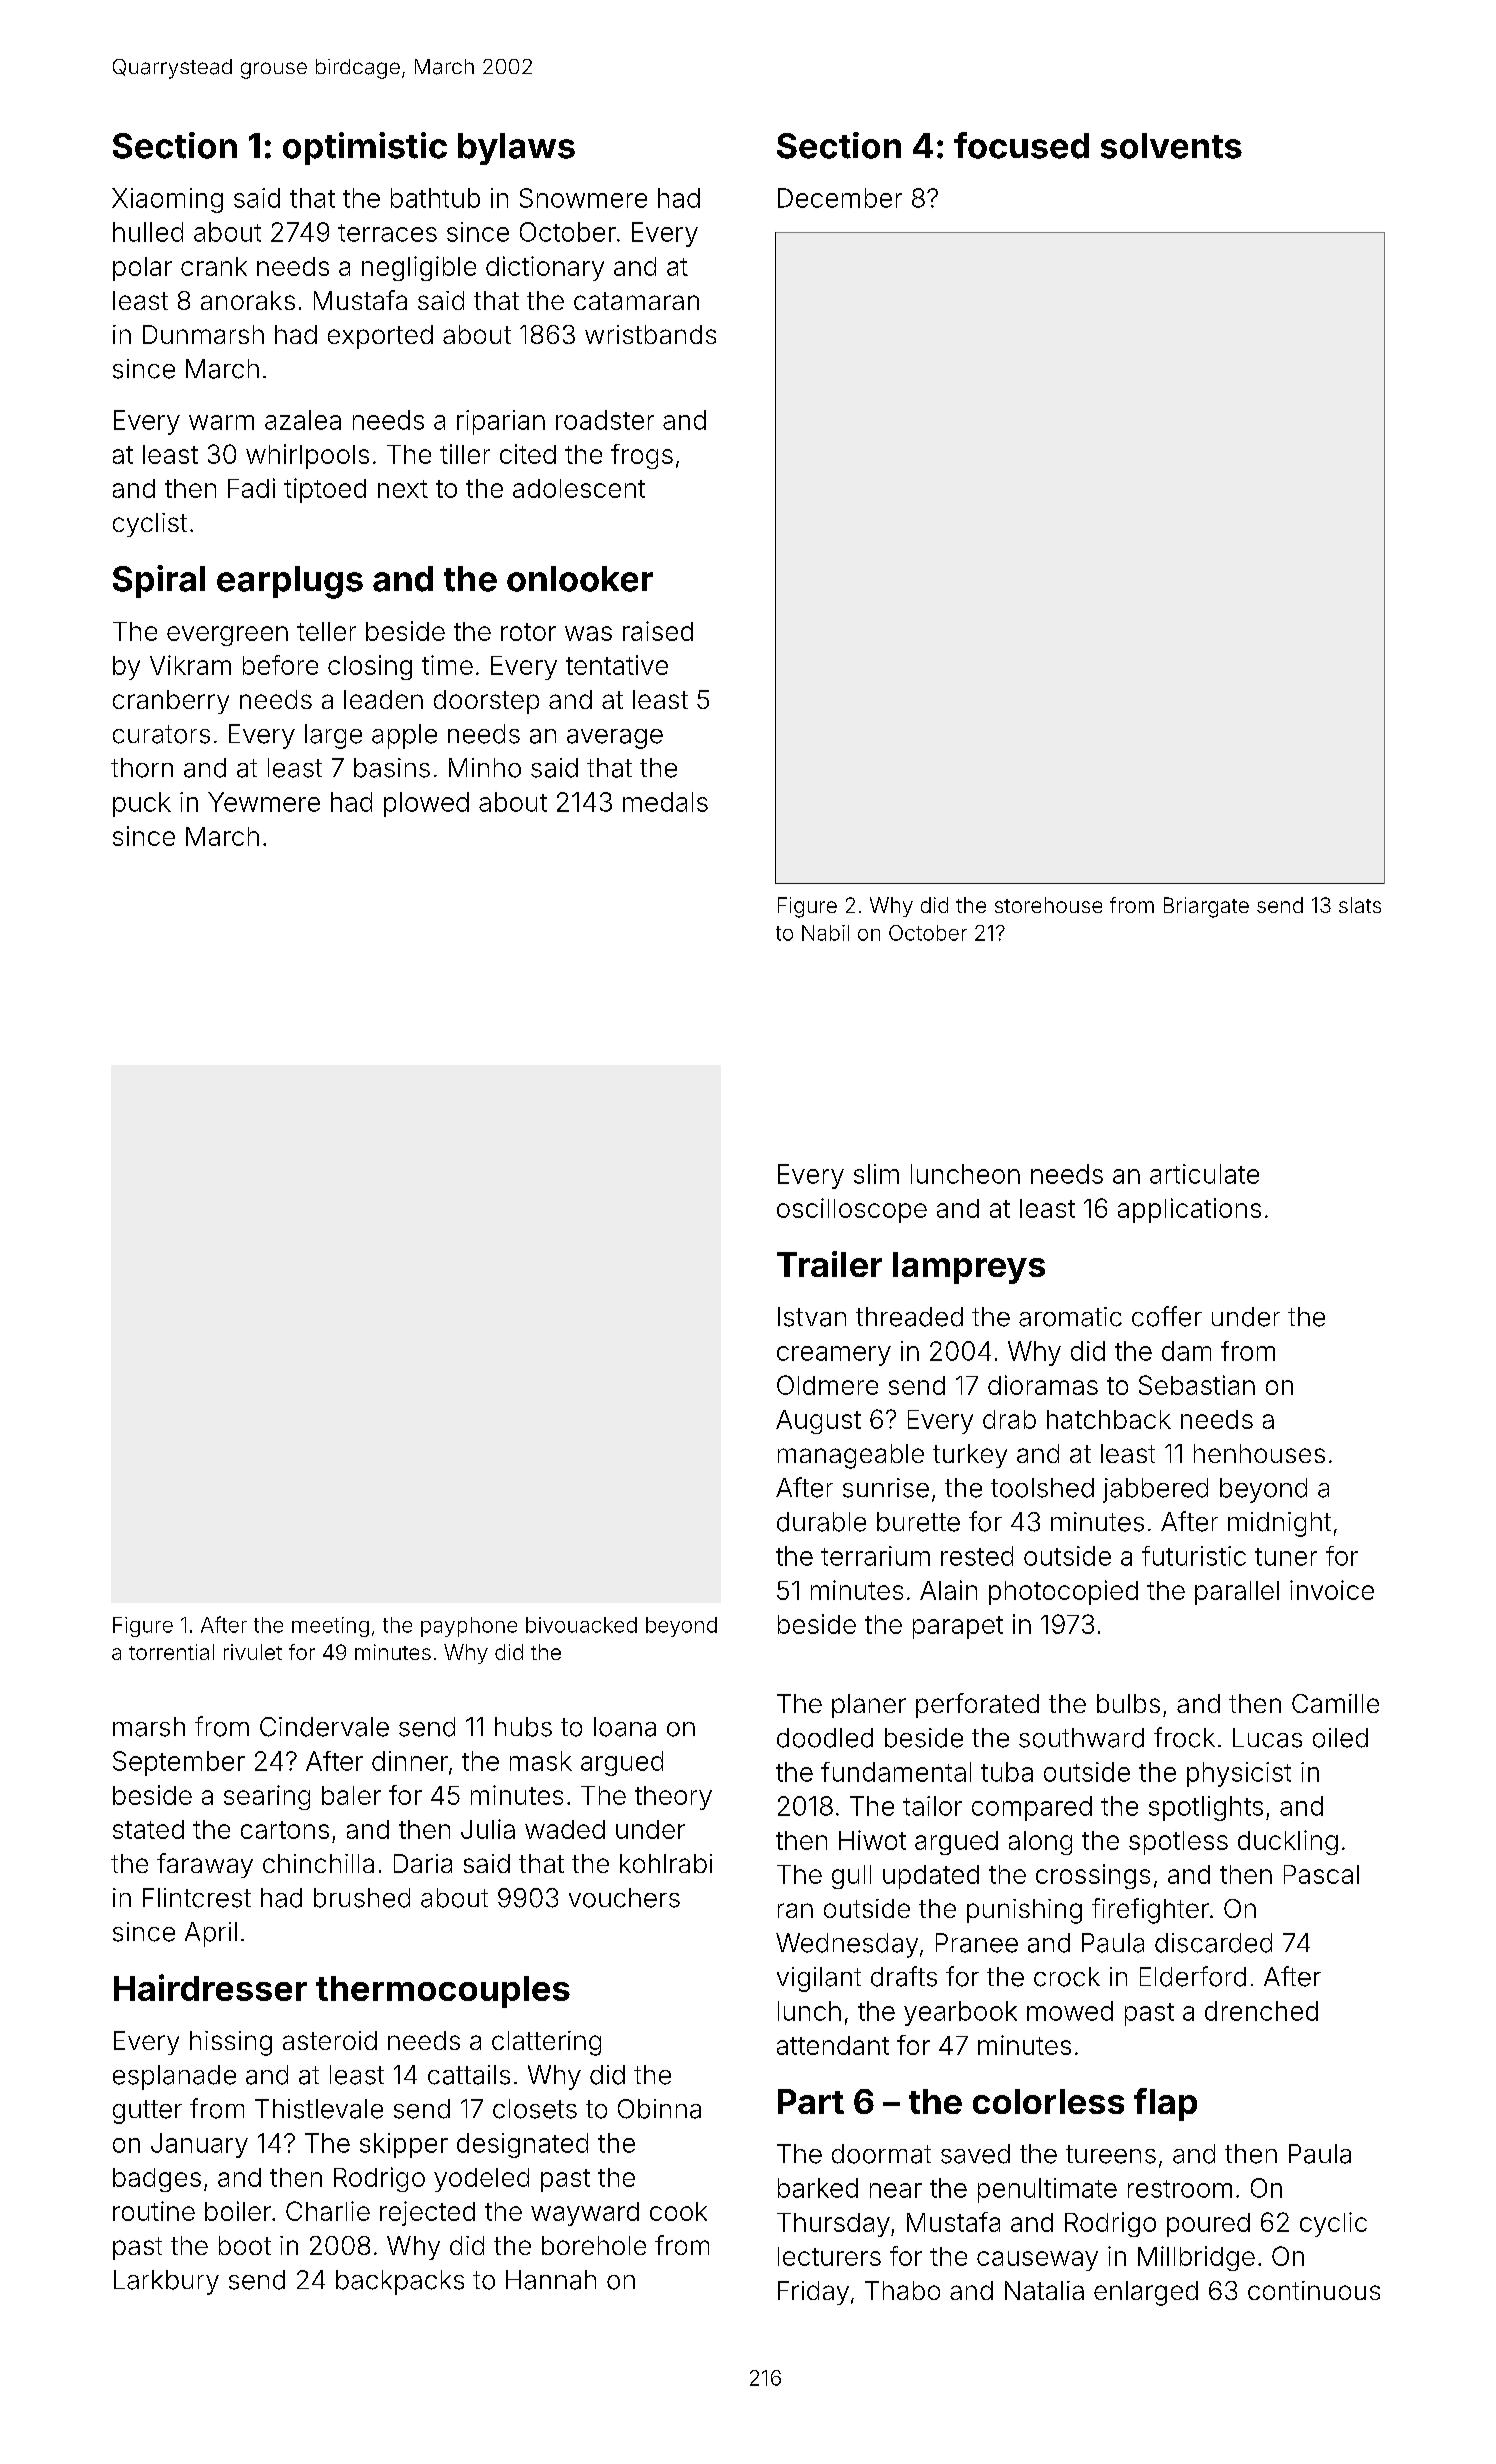 This screenshot has height=2464, width=1496. What do you see at coordinates (248, 300) in the screenshot?
I see `anoraks` at bounding box center [248, 300].
